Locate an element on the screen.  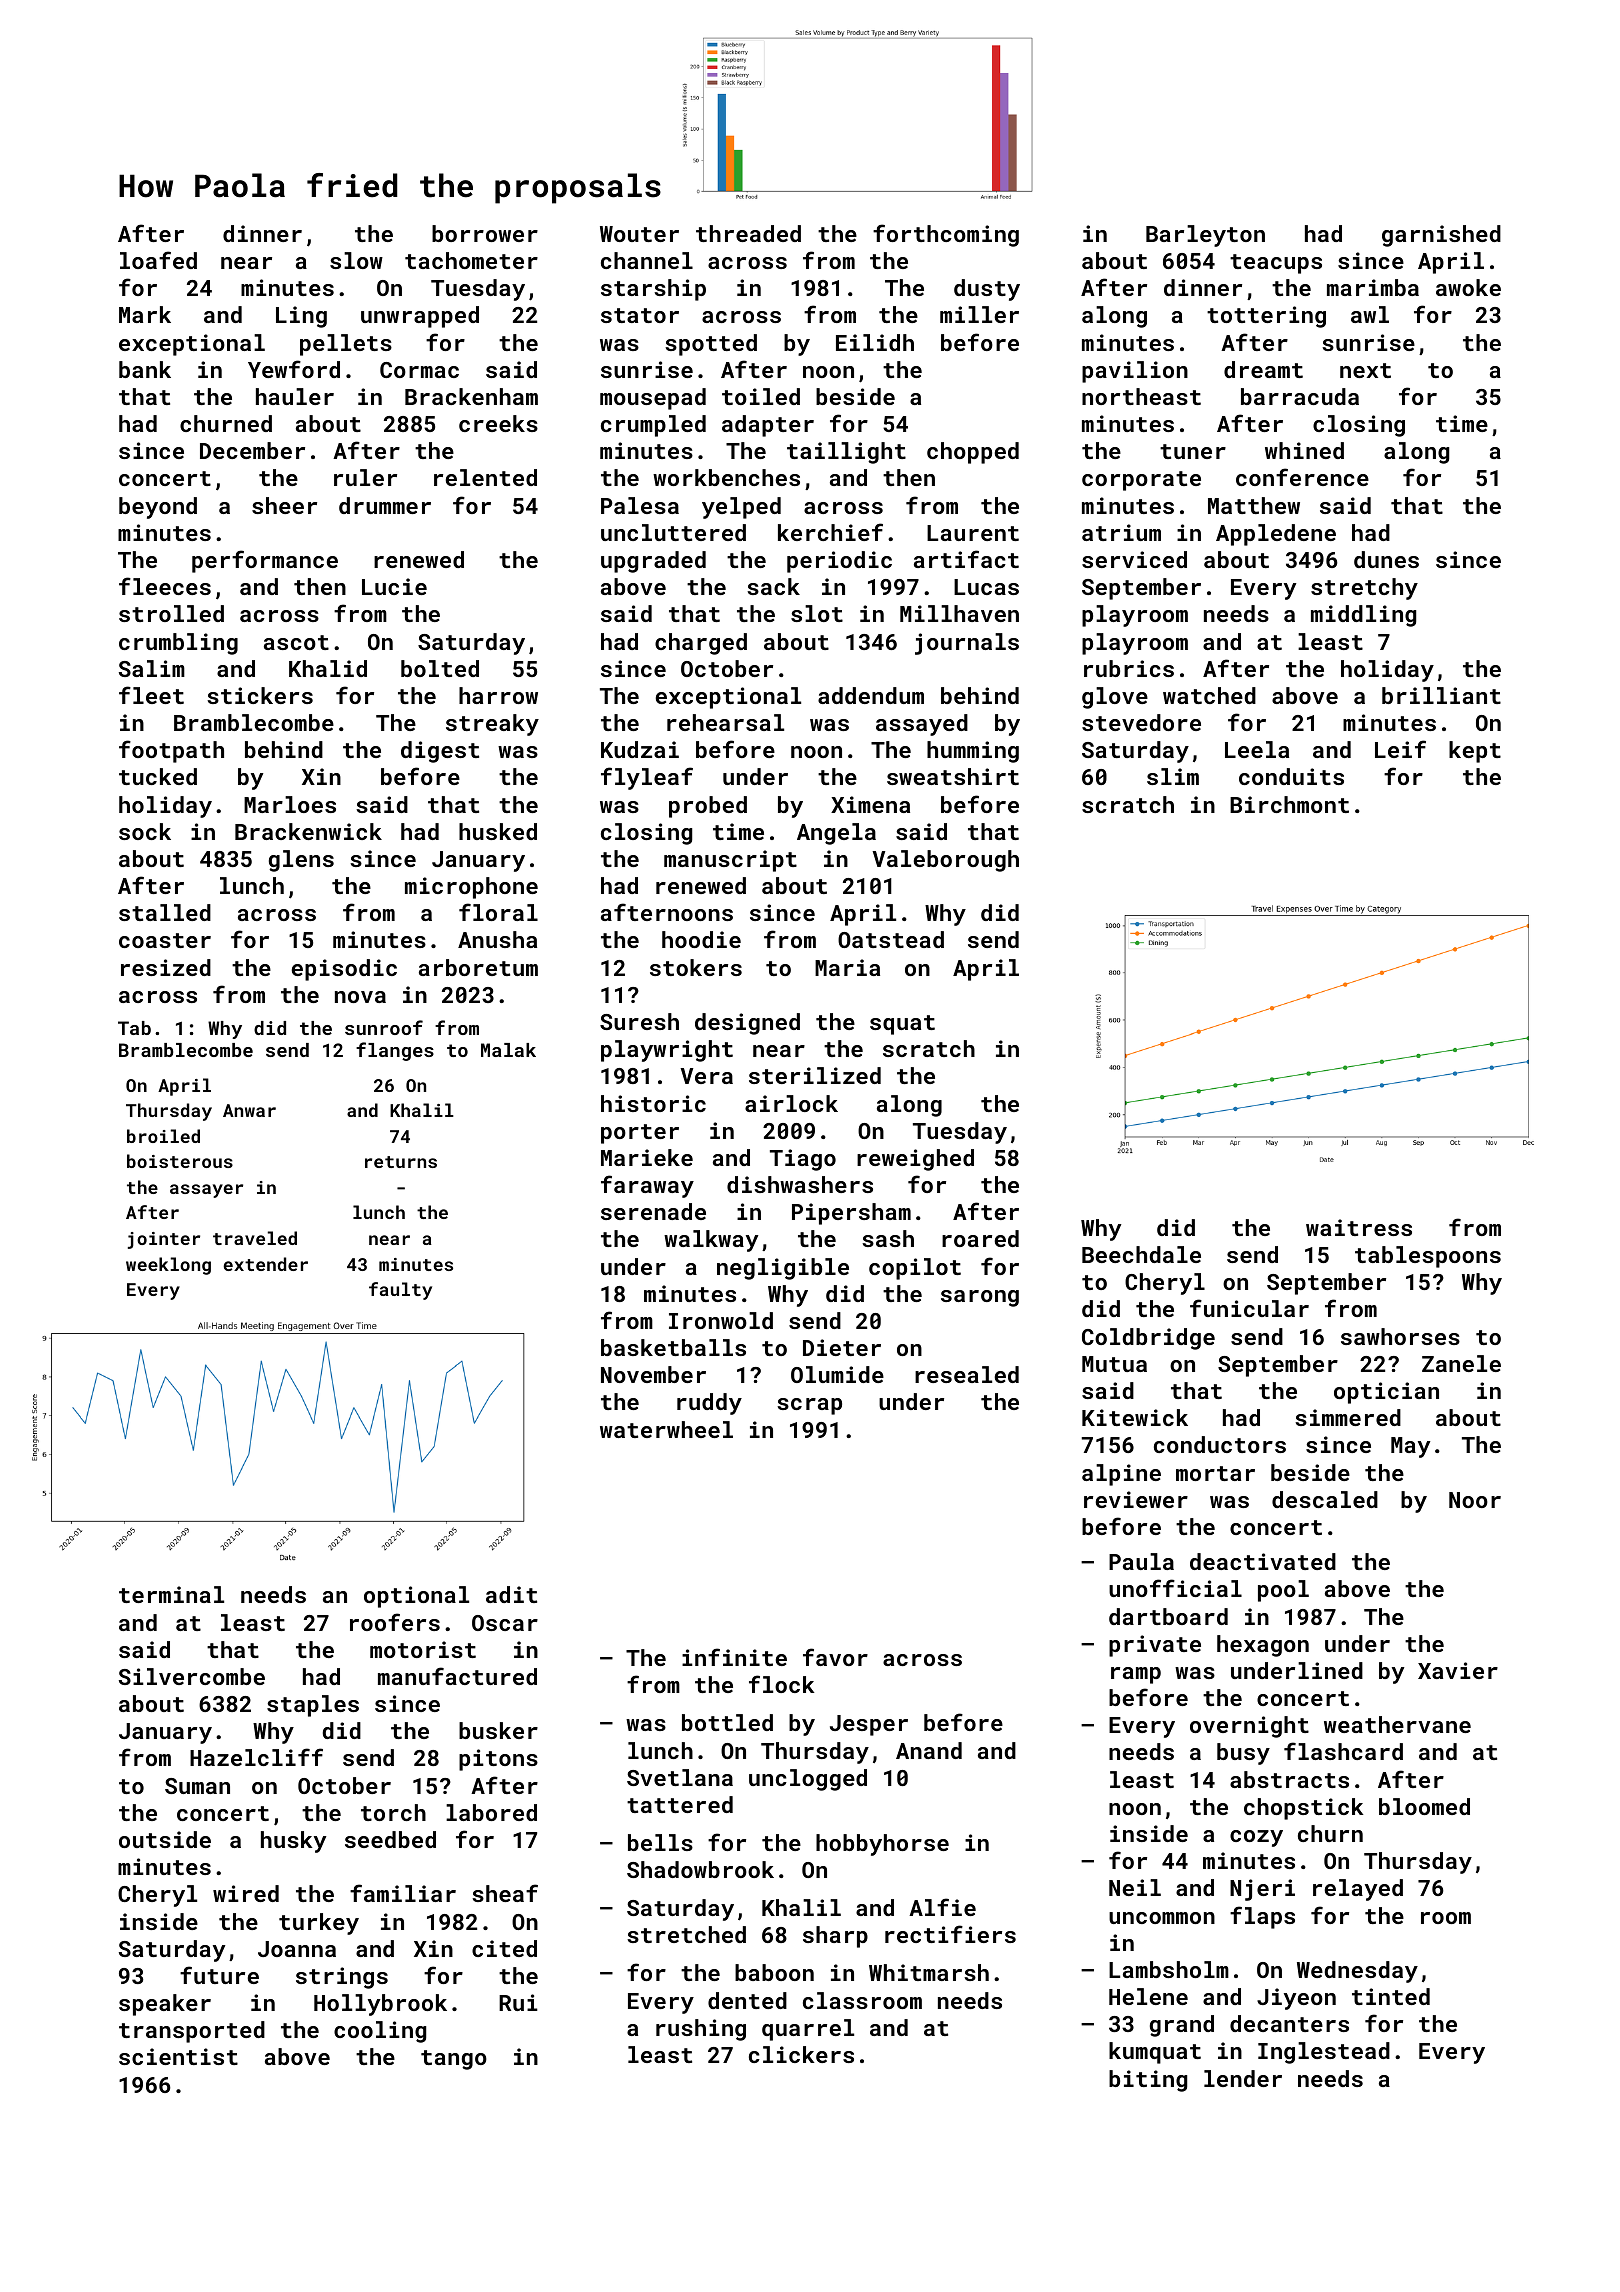
favor is located at coordinates (835, 1657).
